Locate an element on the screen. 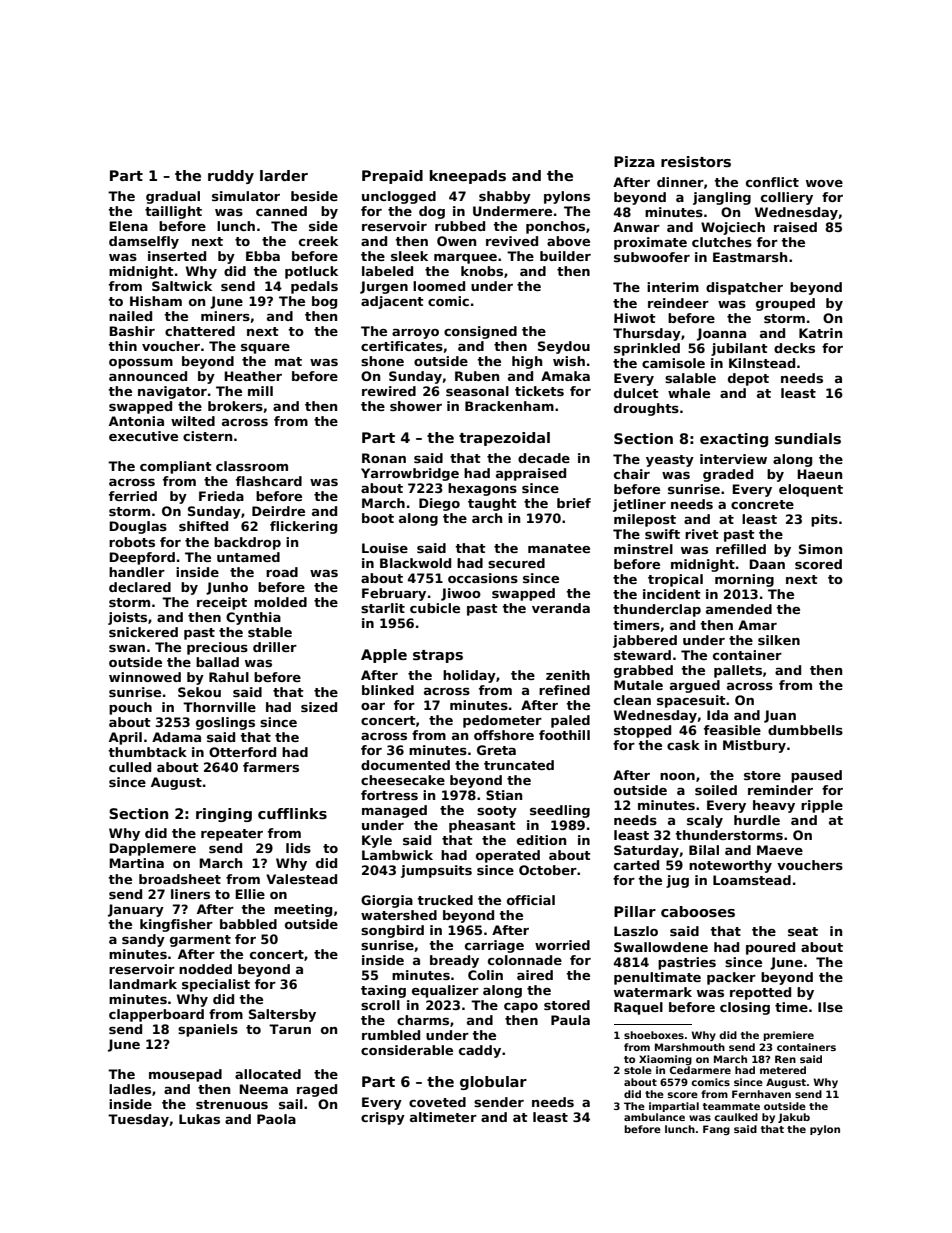  Bashir is located at coordinates (132, 331).
